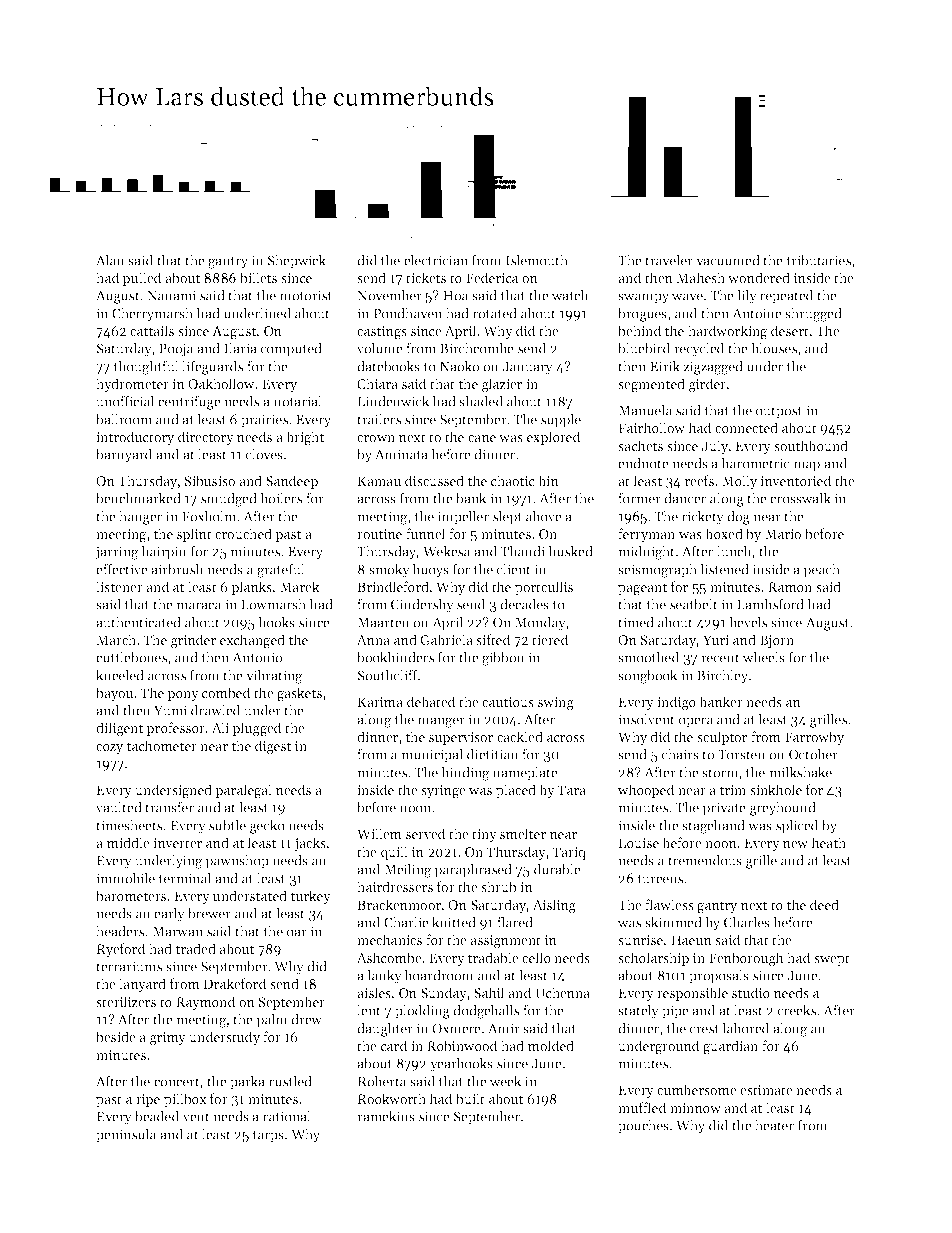 The width and height of the screenshot is (952, 1233). Describe the element at coordinates (643, 1127) in the screenshot. I see `pouches` at that location.
